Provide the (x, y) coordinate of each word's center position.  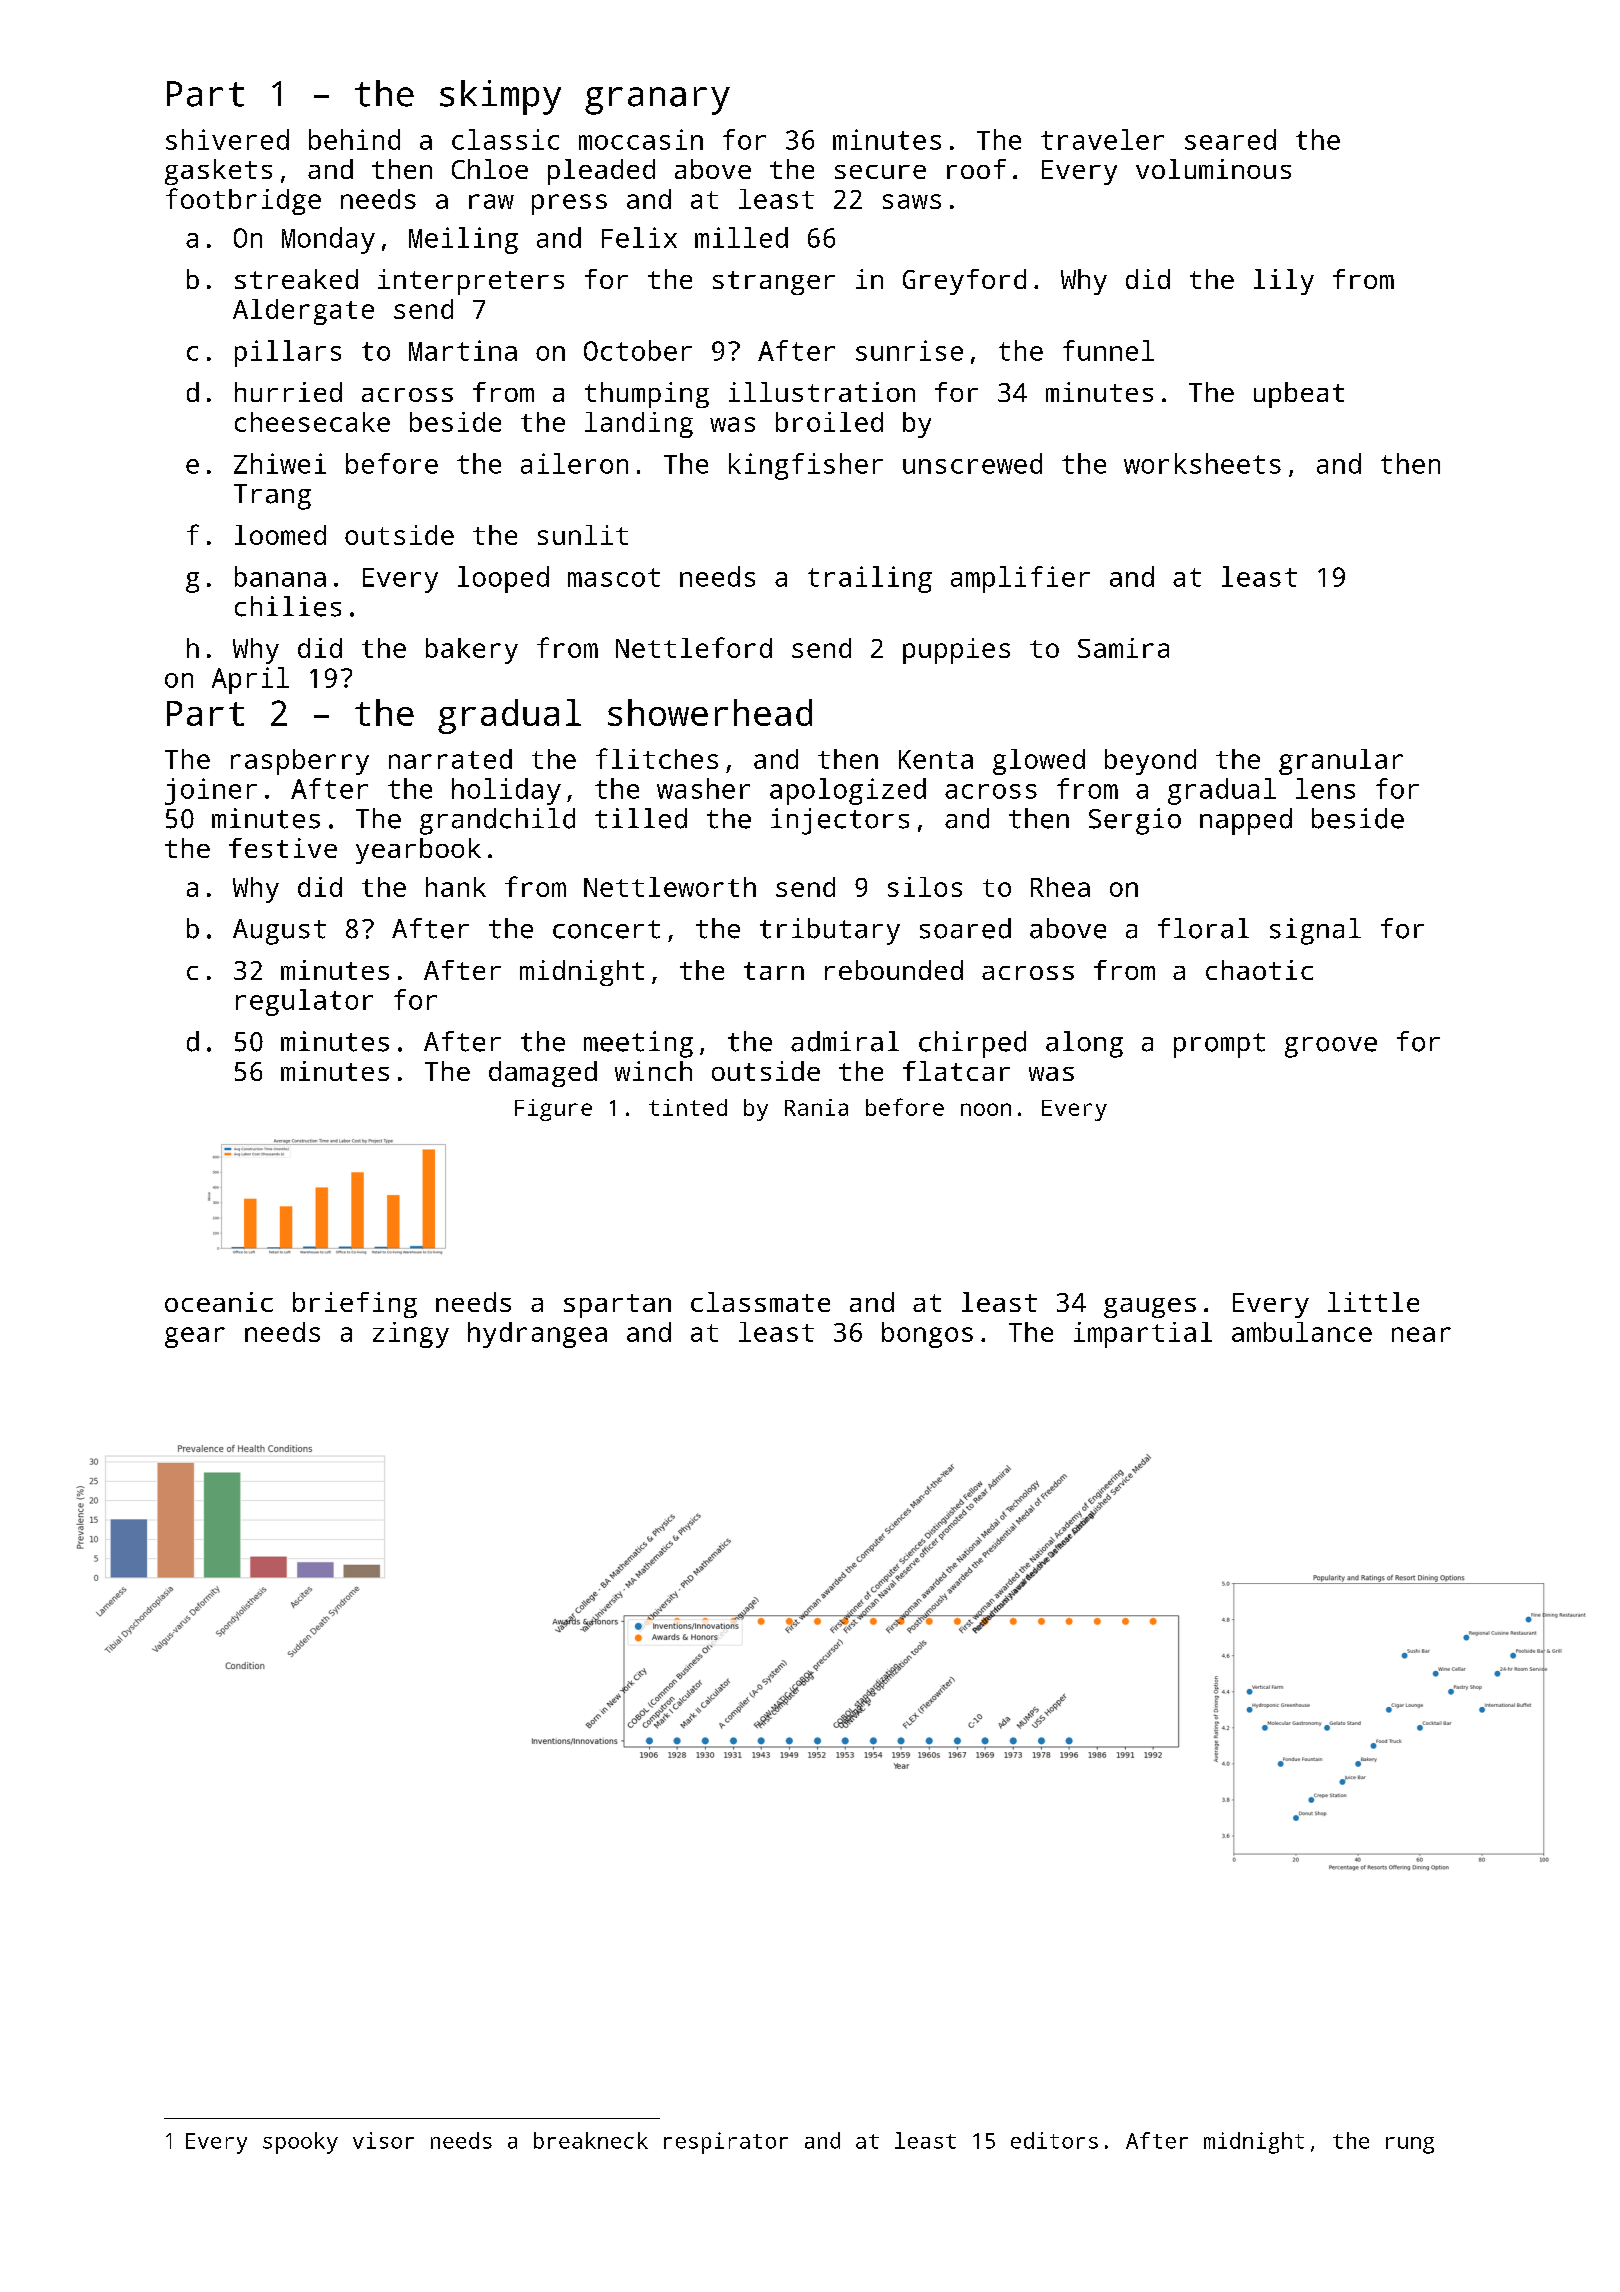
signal (1315, 931)
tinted (688, 1107)
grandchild (497, 821)
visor (383, 2140)
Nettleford (694, 647)
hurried (288, 392)
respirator (726, 2143)
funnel (1108, 350)
